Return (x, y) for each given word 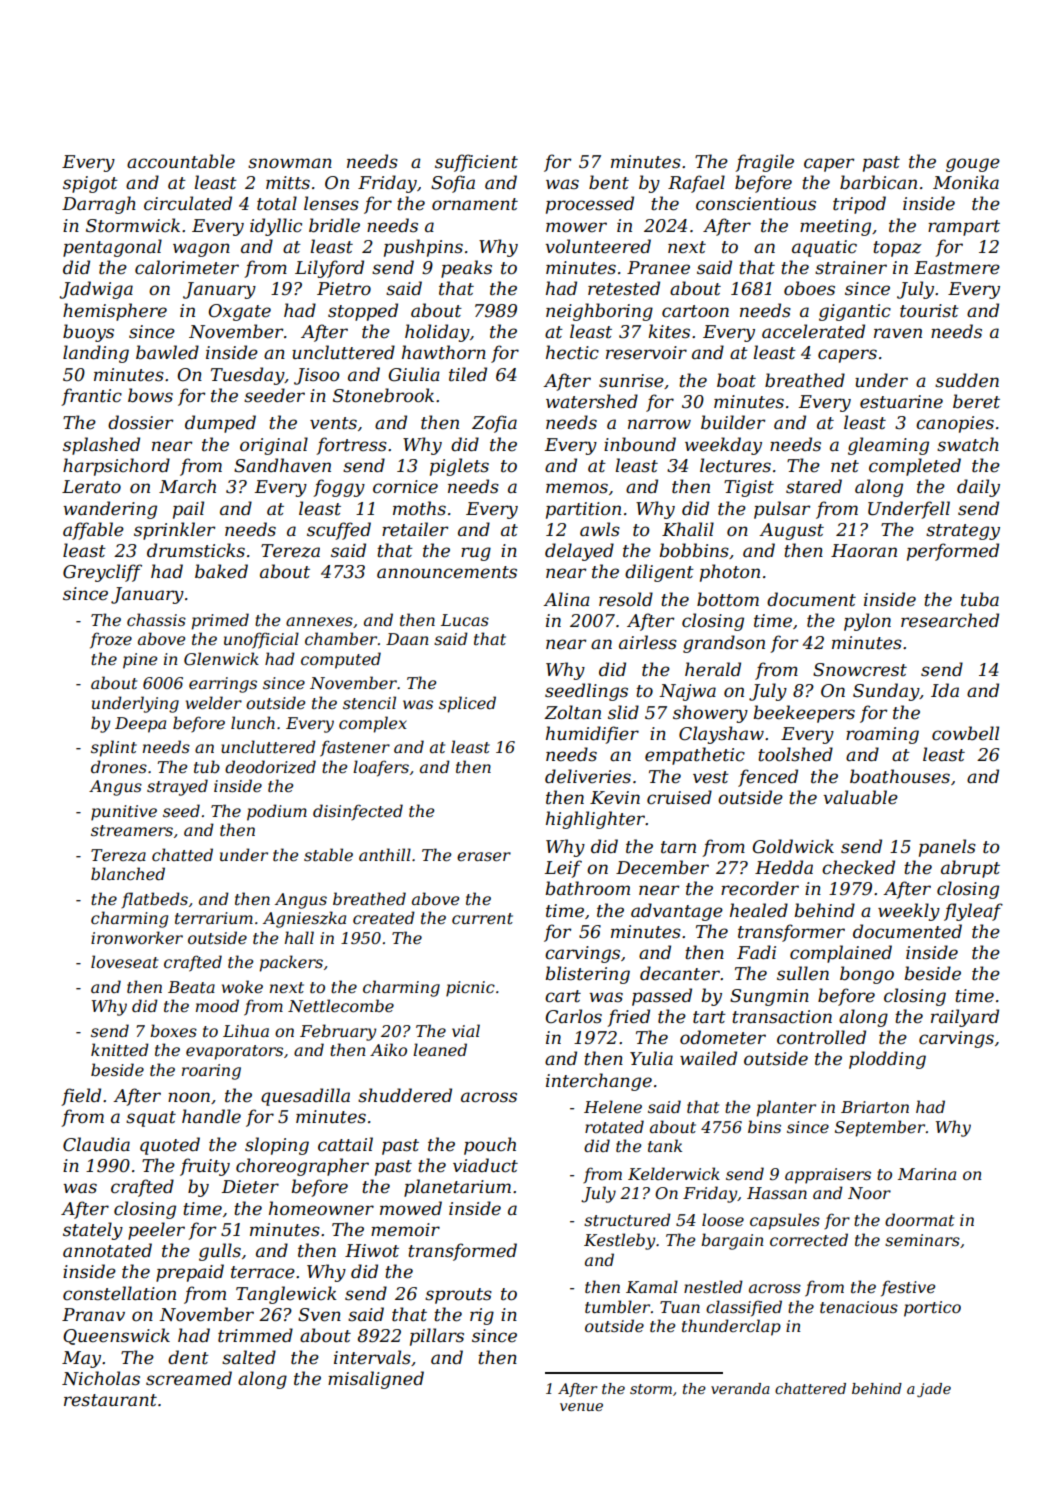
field (81, 1097)
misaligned (376, 1380)
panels (947, 848)
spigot (90, 184)
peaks (466, 269)
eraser (484, 856)
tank (665, 1145)
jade (934, 1390)
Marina (927, 1174)
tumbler (617, 1306)
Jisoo (316, 376)
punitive (124, 813)
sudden (967, 380)
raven (898, 333)
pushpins (423, 248)
